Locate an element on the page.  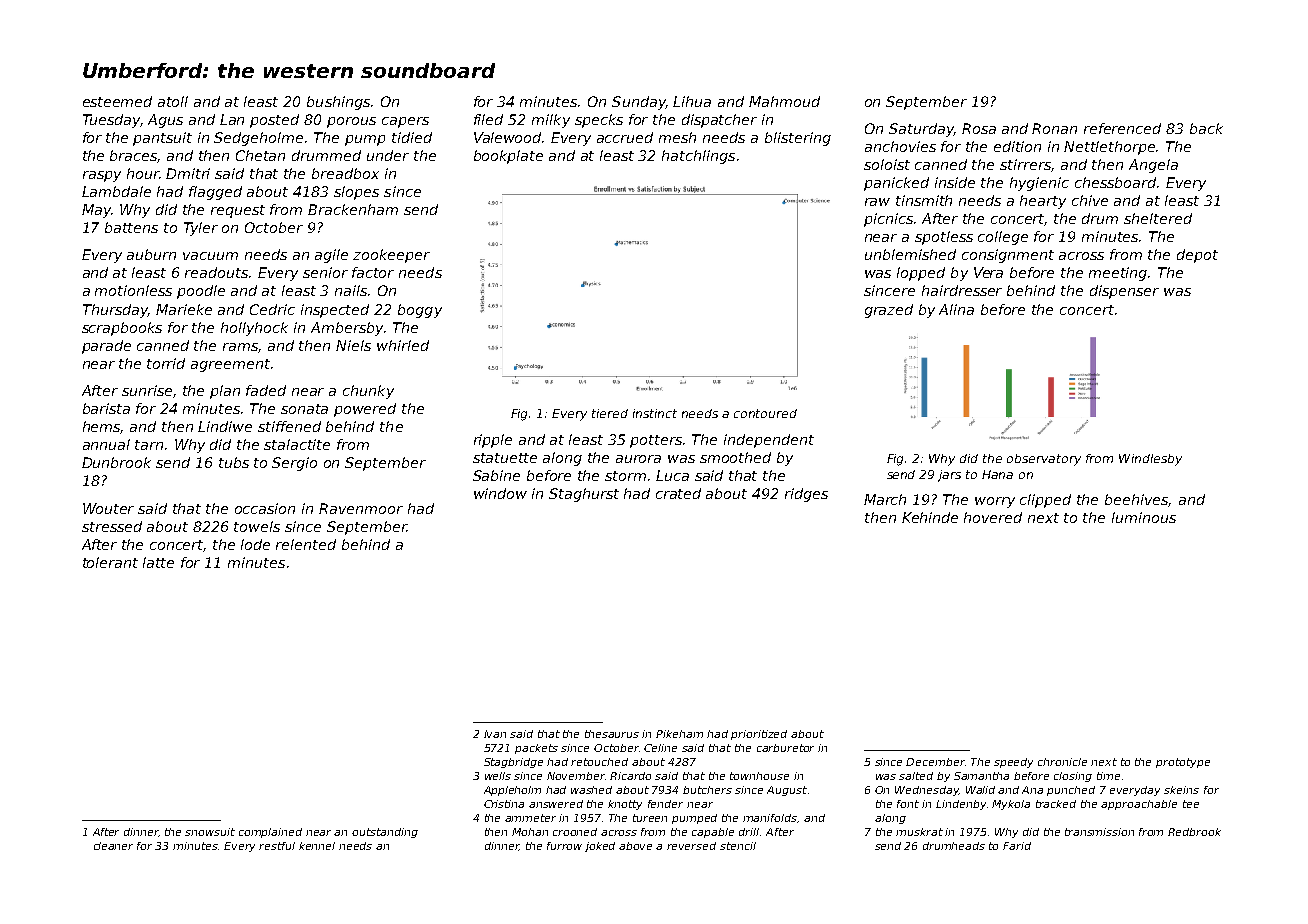
kennel is located at coordinates (317, 846).
